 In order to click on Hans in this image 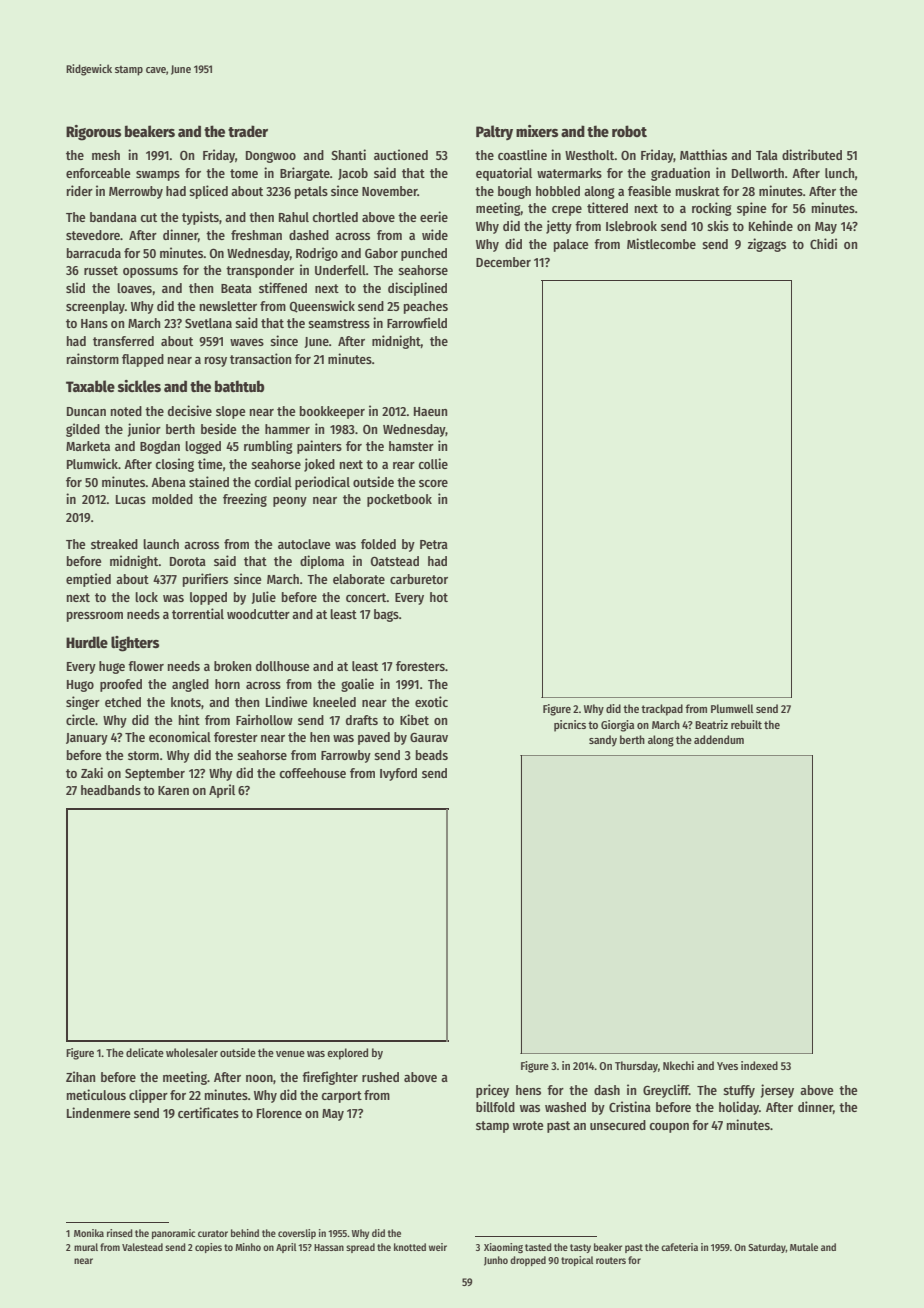, I will do `click(94, 323)`.
